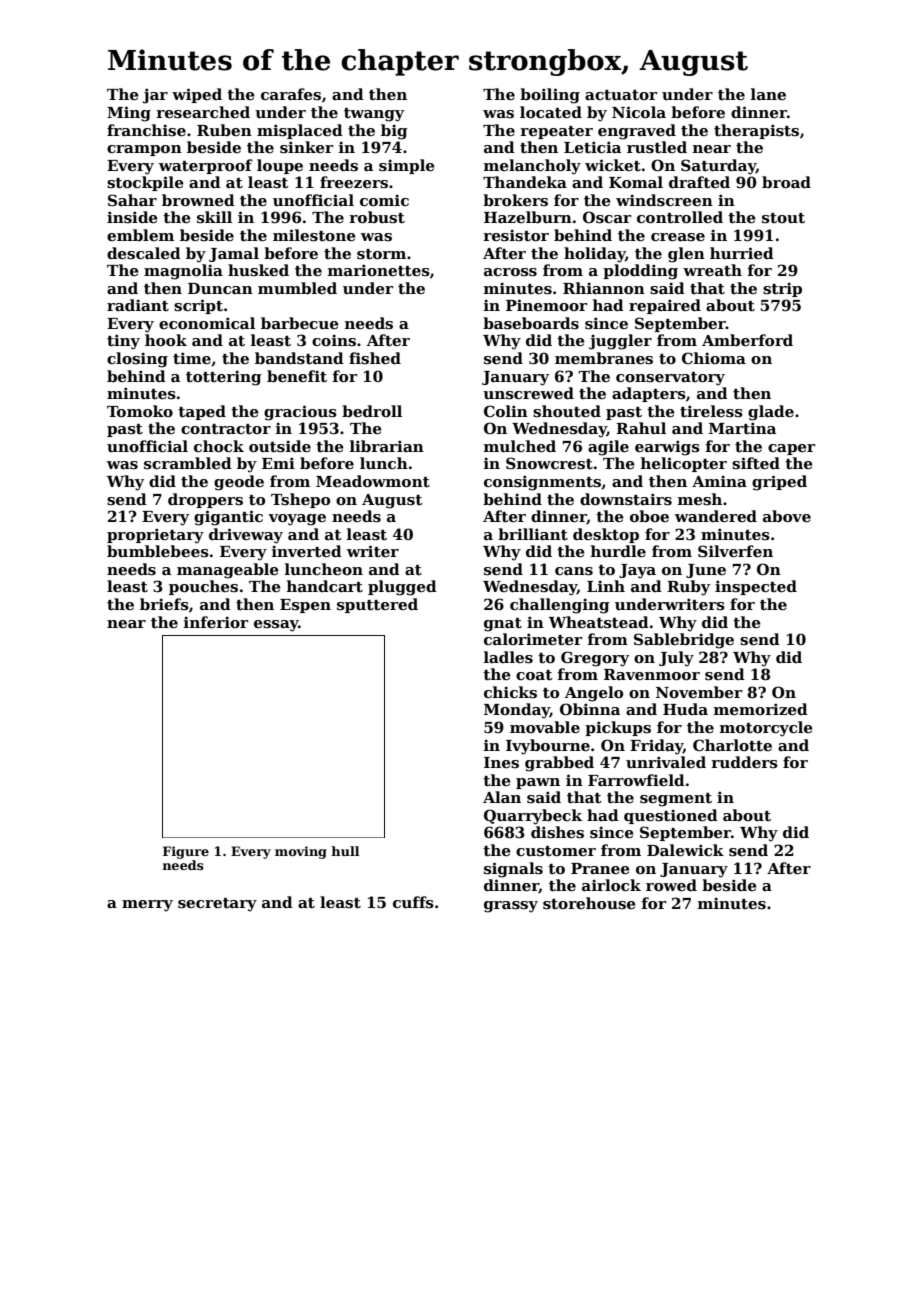  What do you see at coordinates (531, 323) in the screenshot?
I see `baseboards` at bounding box center [531, 323].
